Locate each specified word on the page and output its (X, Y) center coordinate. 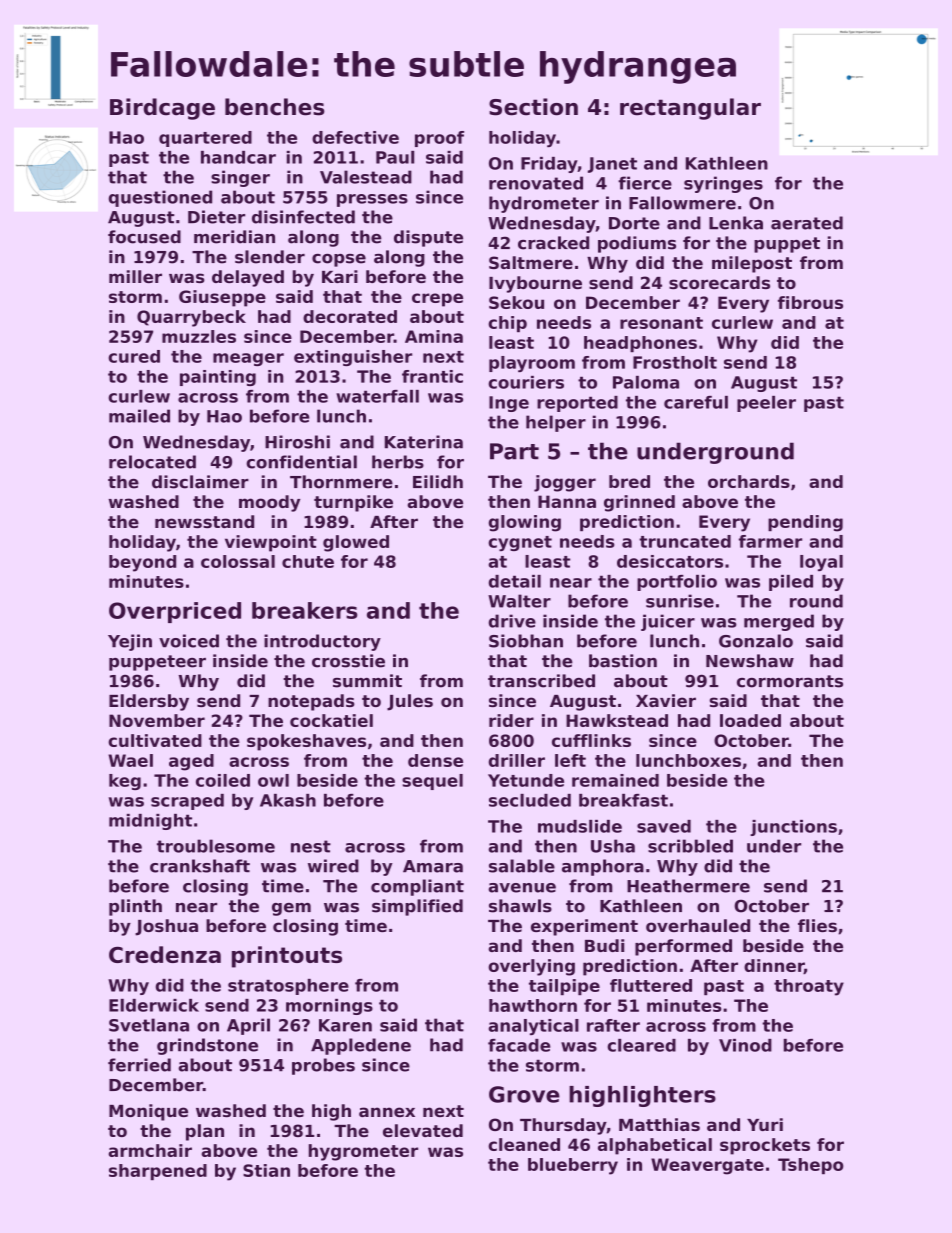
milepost (752, 264)
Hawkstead (617, 720)
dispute (428, 238)
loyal (821, 563)
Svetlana (149, 1025)
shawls (520, 906)
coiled (223, 780)
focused (144, 237)
